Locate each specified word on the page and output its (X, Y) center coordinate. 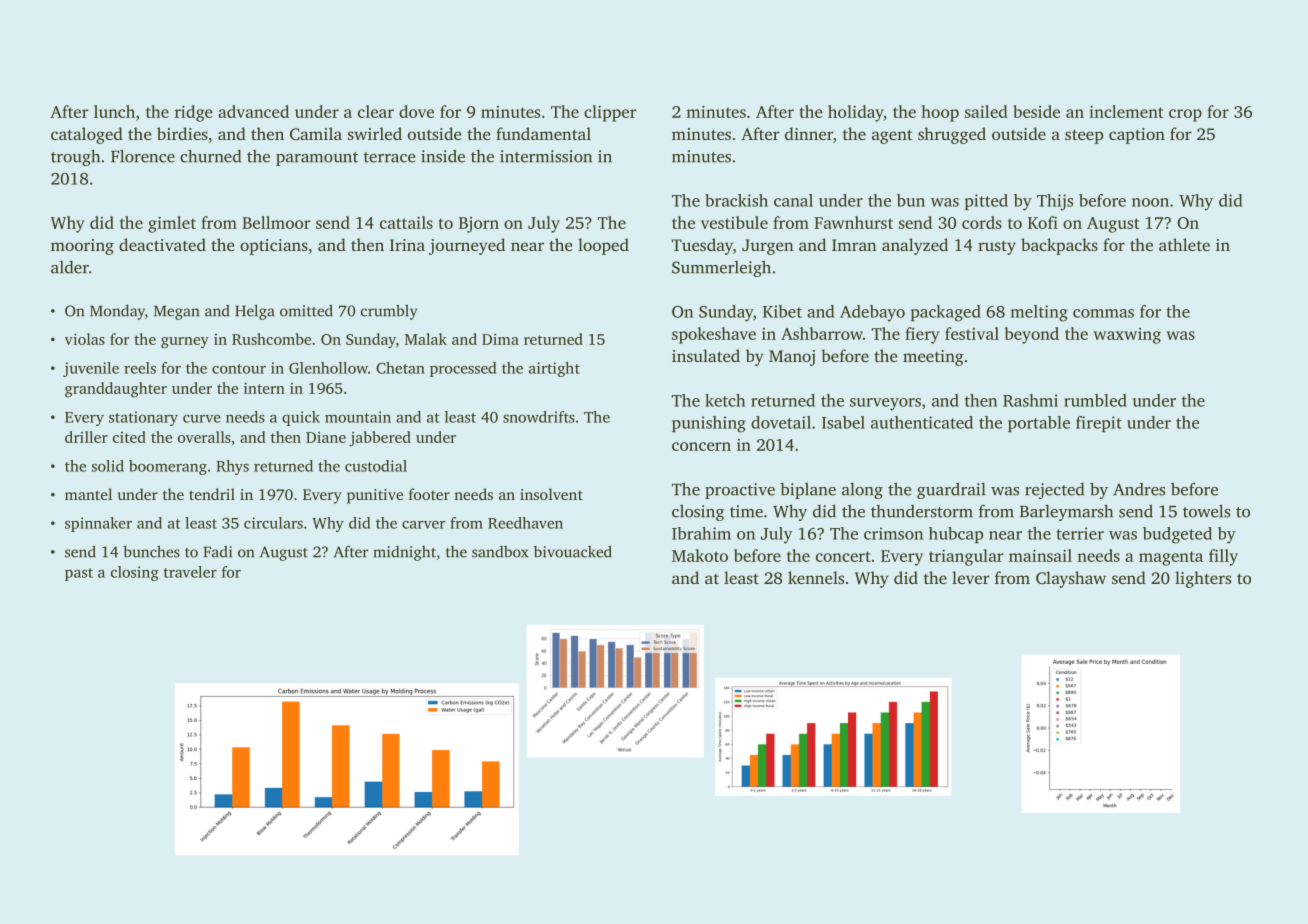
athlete (1184, 244)
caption (1137, 136)
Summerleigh (721, 268)
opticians (274, 247)
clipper (610, 113)
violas (85, 339)
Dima (500, 339)
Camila (316, 133)
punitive (375, 496)
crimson (893, 533)
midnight (404, 553)
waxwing (1127, 336)
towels (1206, 511)
